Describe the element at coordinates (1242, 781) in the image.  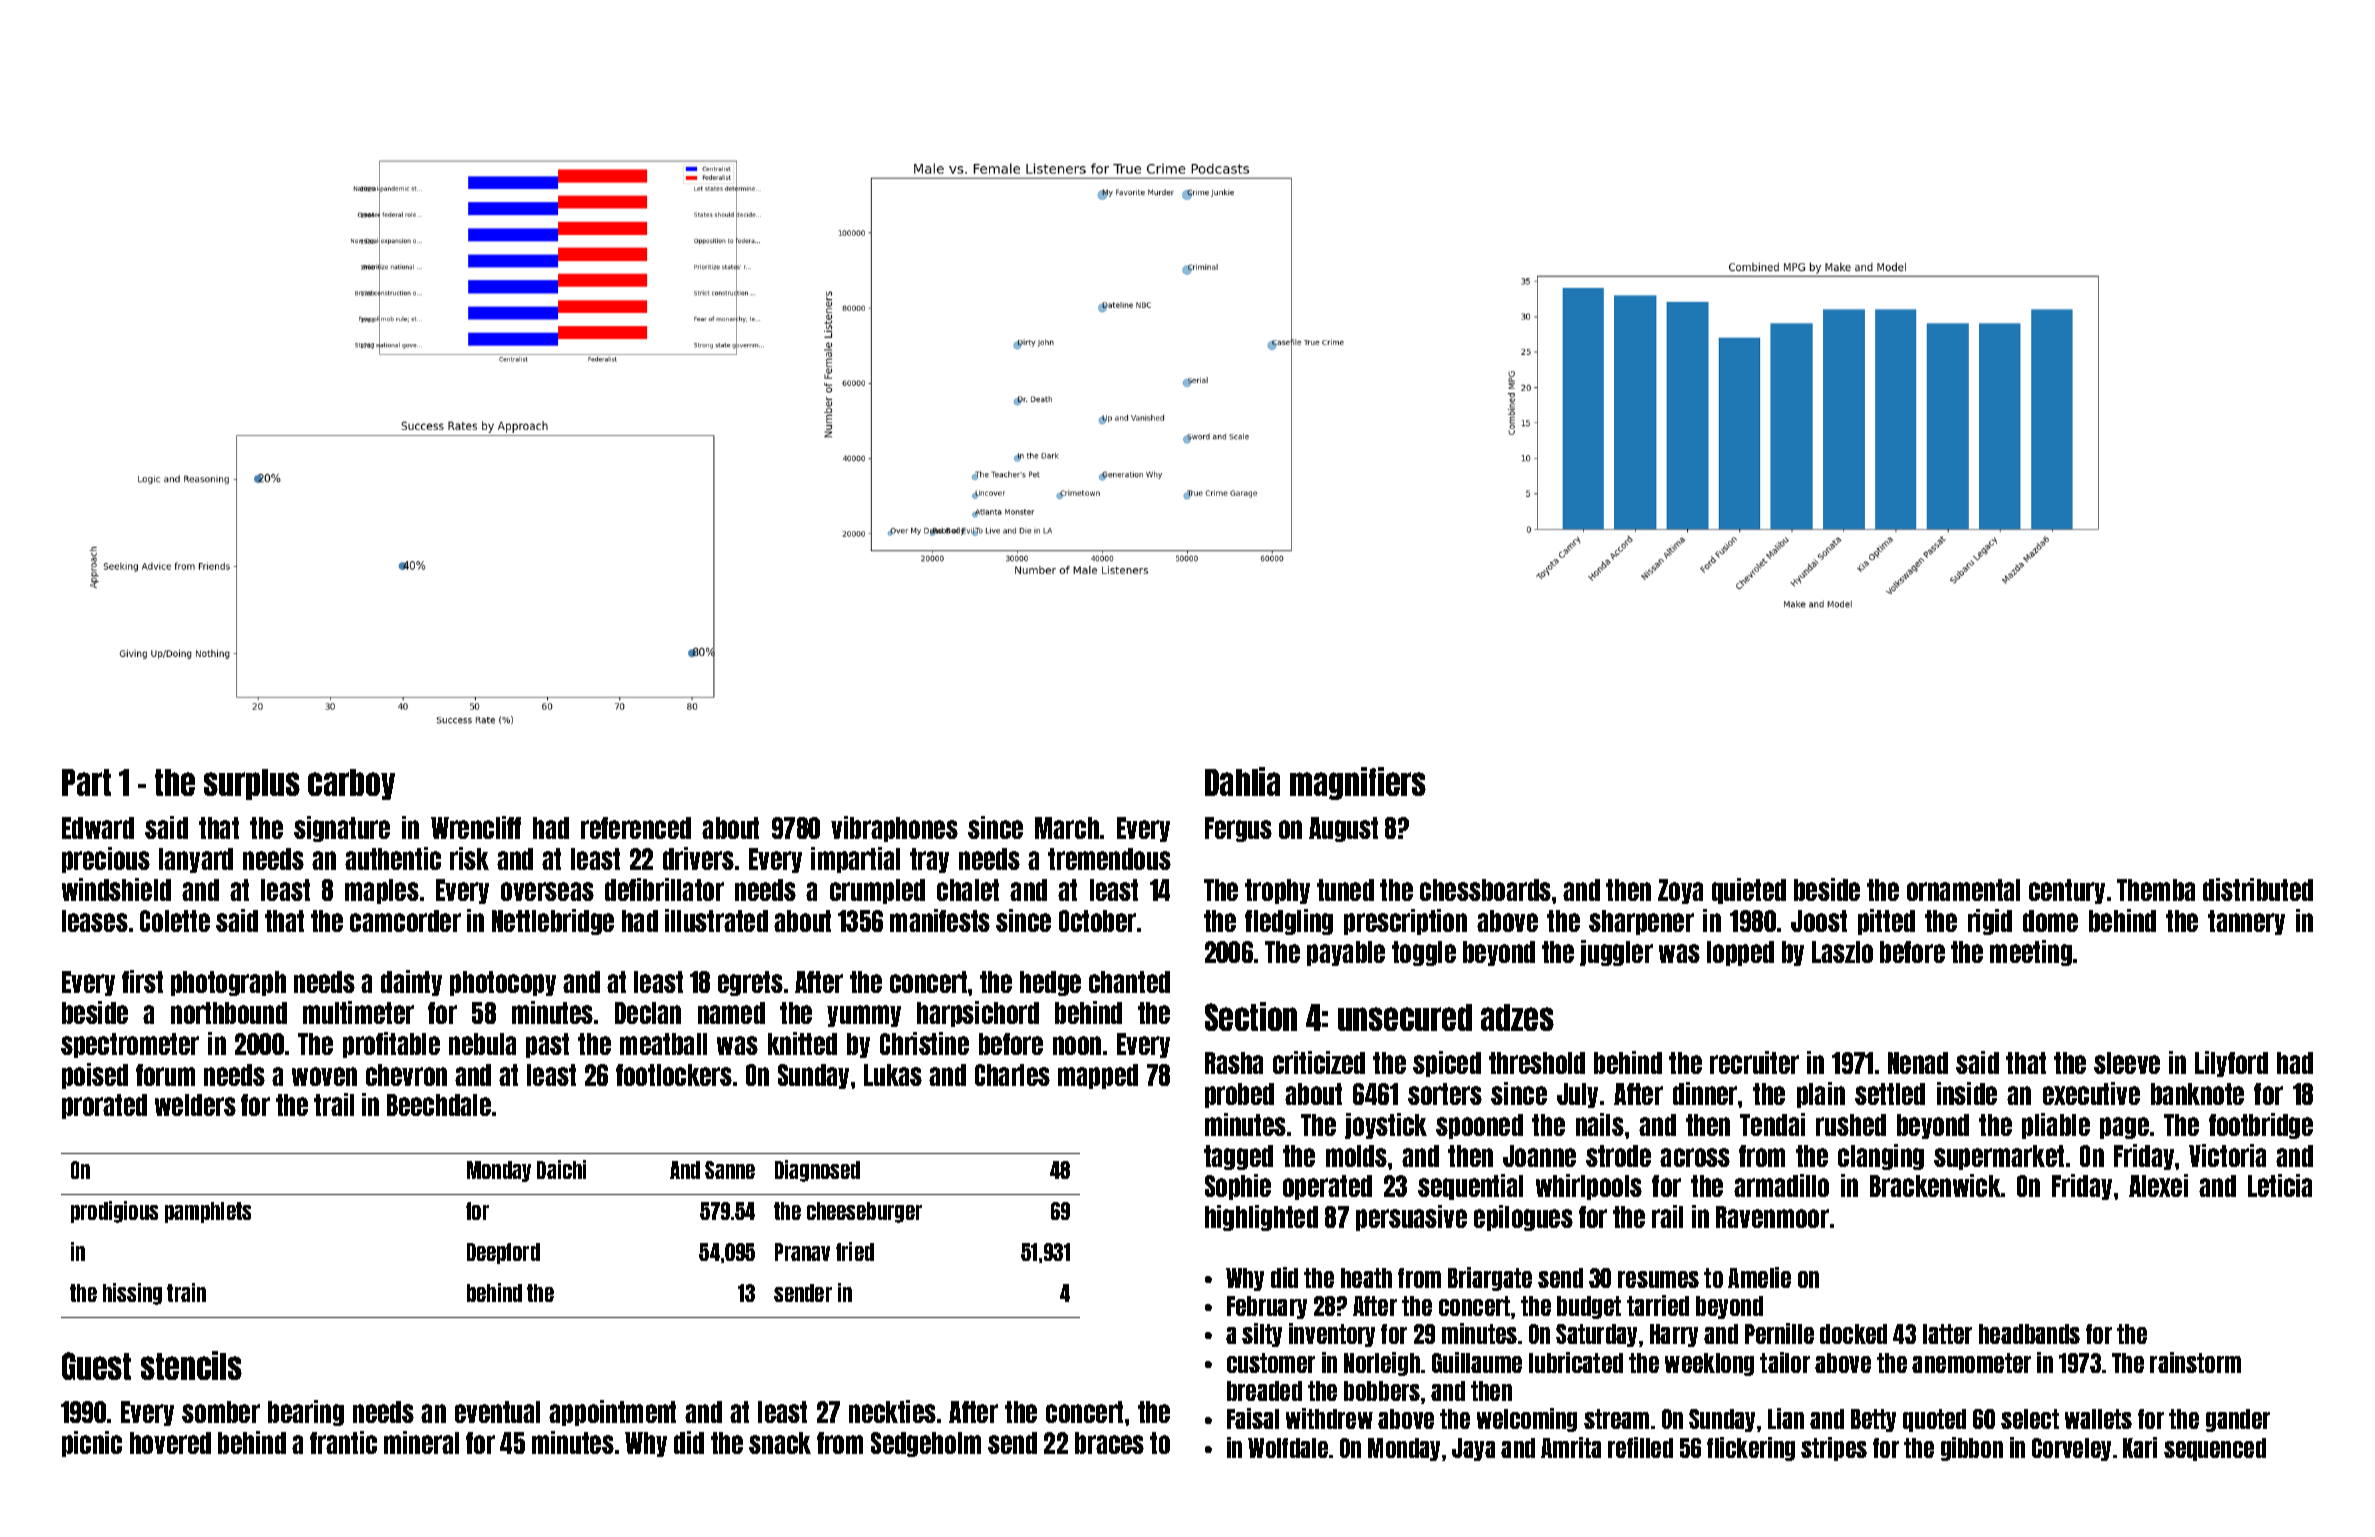
I see `Dahlia` at that location.
